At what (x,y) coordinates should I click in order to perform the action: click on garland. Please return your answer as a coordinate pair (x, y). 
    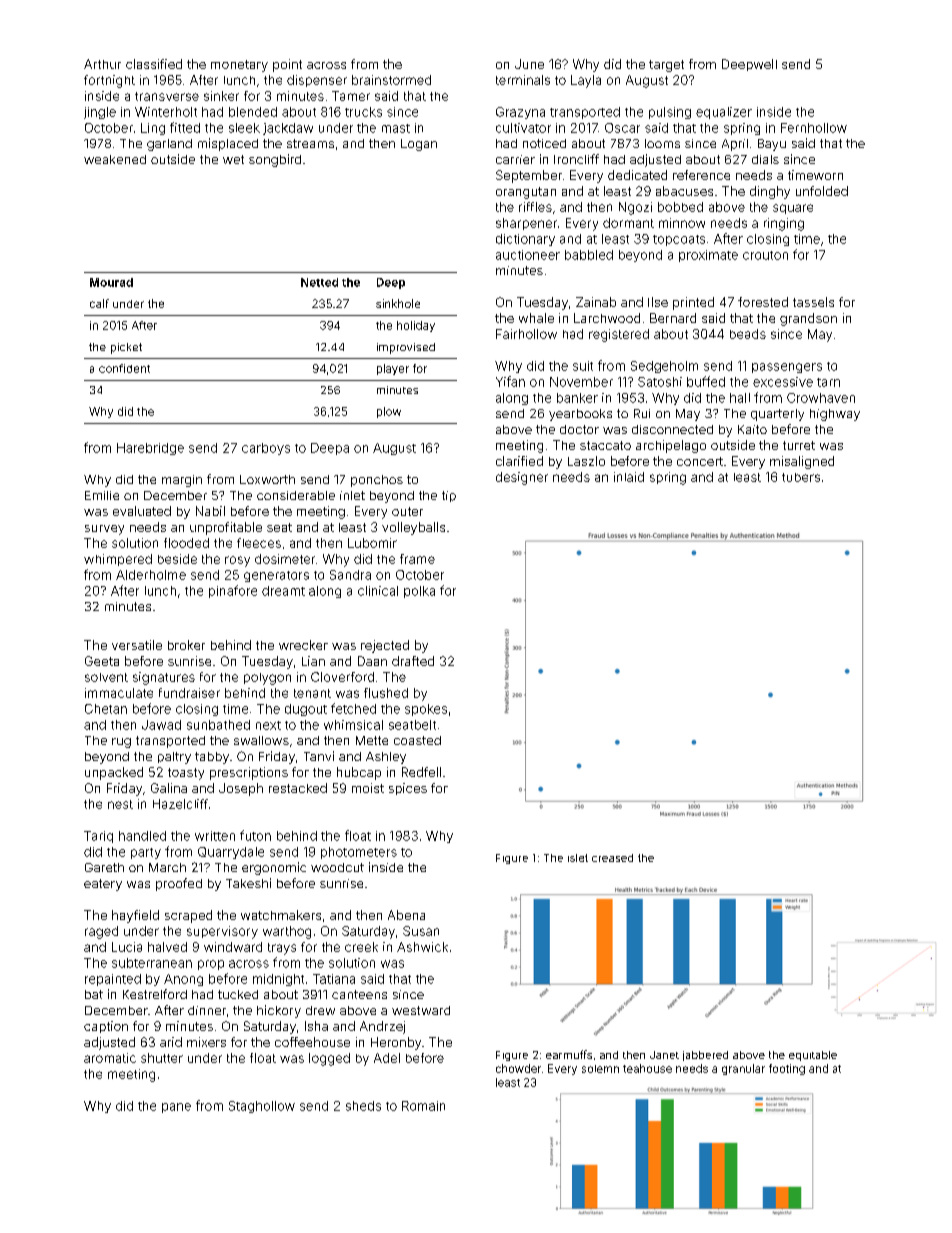
    Looking at the image, I should click on (169, 145).
